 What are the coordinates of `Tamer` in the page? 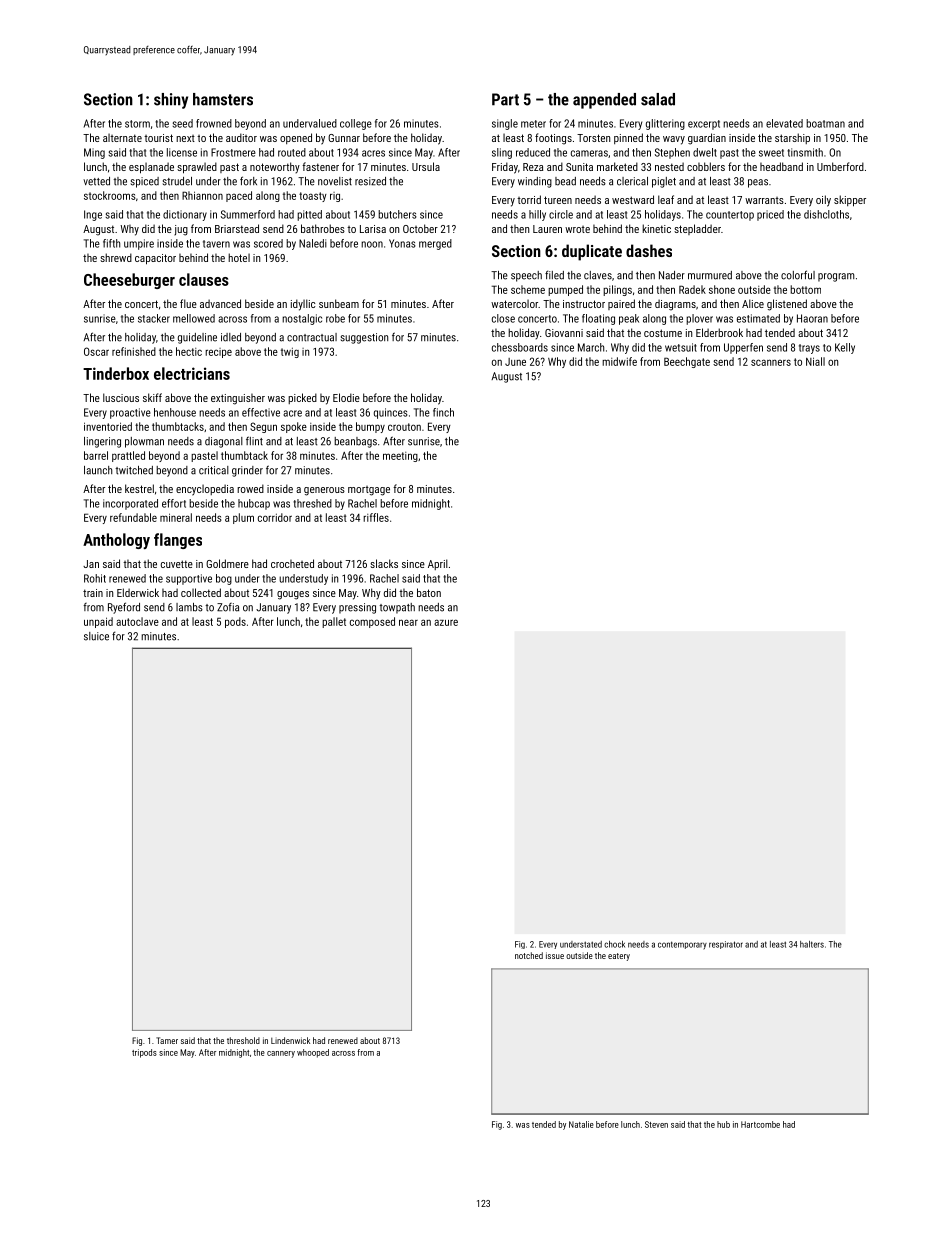 It's located at (167, 1040).
